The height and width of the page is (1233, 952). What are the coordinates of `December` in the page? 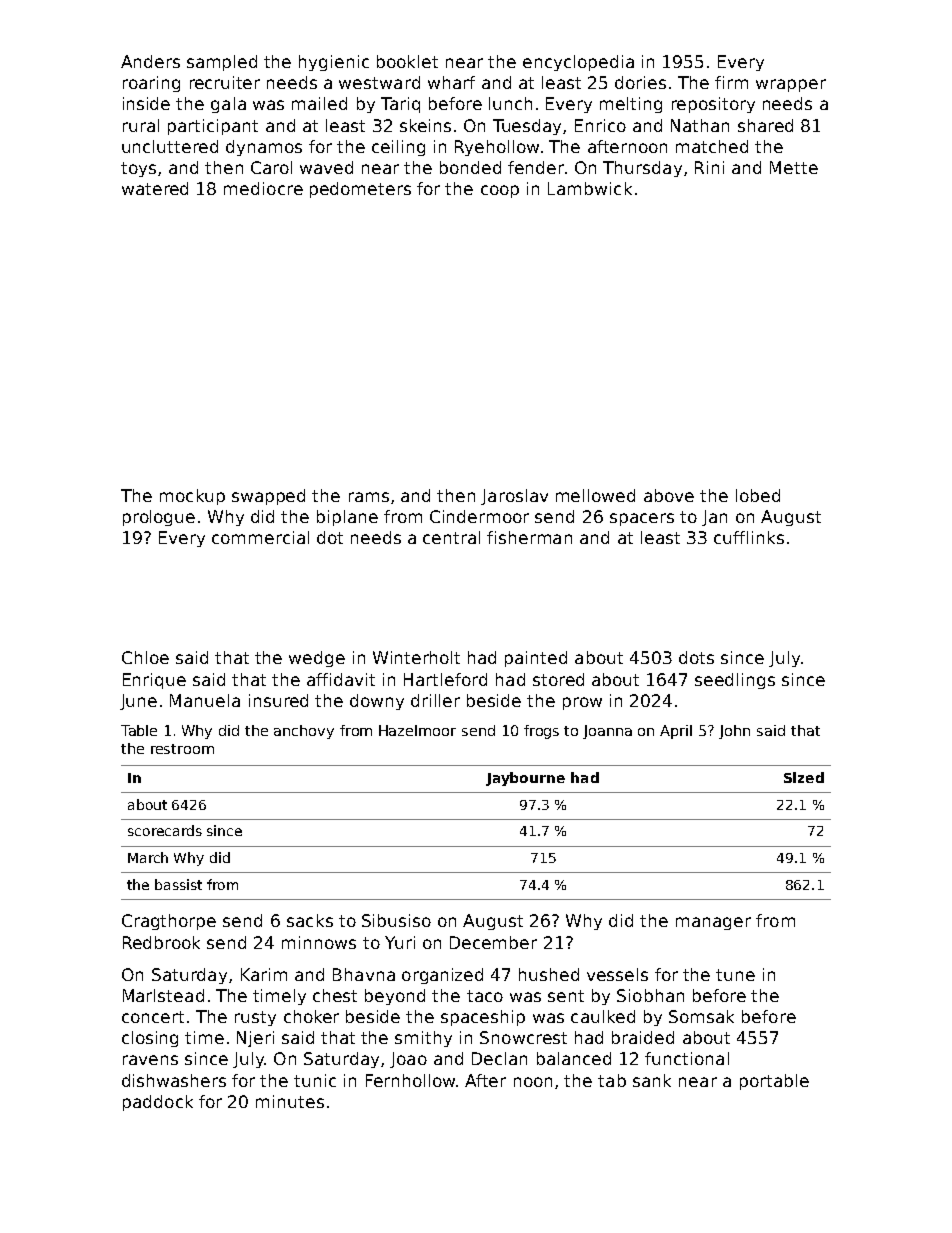 It's located at (493, 942).
